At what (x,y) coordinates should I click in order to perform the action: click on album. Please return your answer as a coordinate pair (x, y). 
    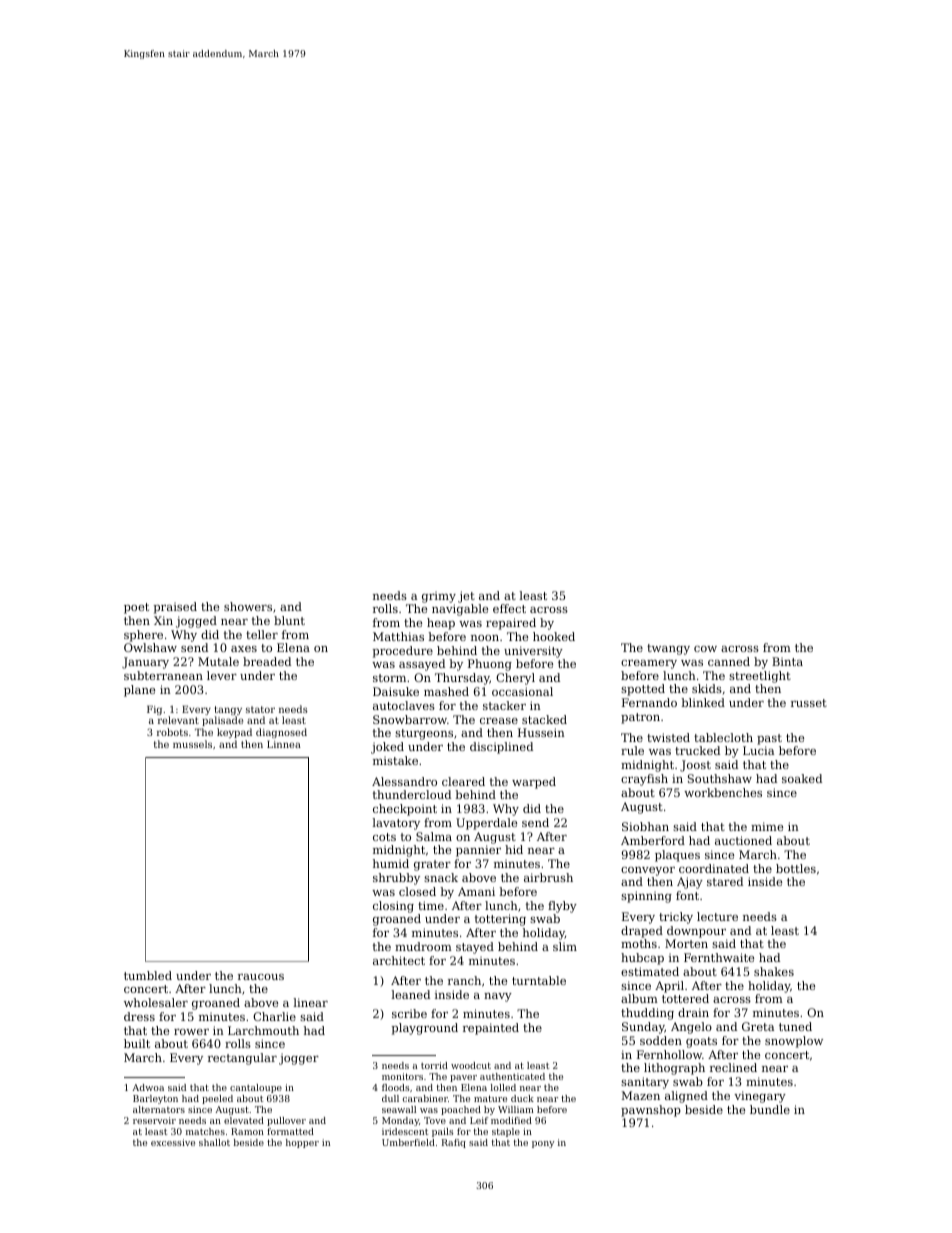
    Looking at the image, I should click on (639, 998).
